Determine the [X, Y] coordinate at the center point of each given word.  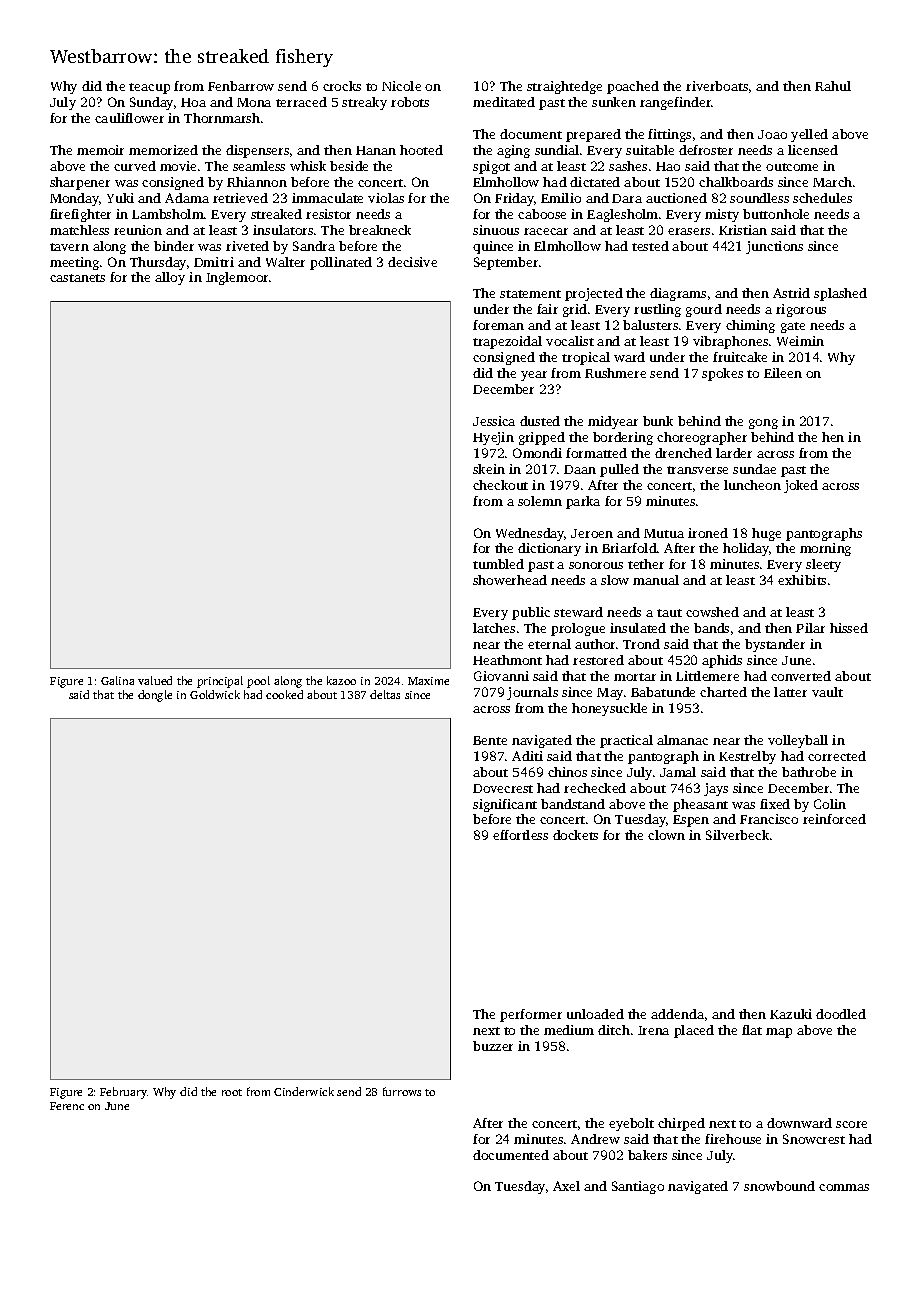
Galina [117, 680]
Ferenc [67, 1106]
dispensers [257, 151]
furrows [402, 1091]
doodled [841, 1014]
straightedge [564, 87]
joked [801, 486]
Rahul [833, 86]
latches [494, 628]
